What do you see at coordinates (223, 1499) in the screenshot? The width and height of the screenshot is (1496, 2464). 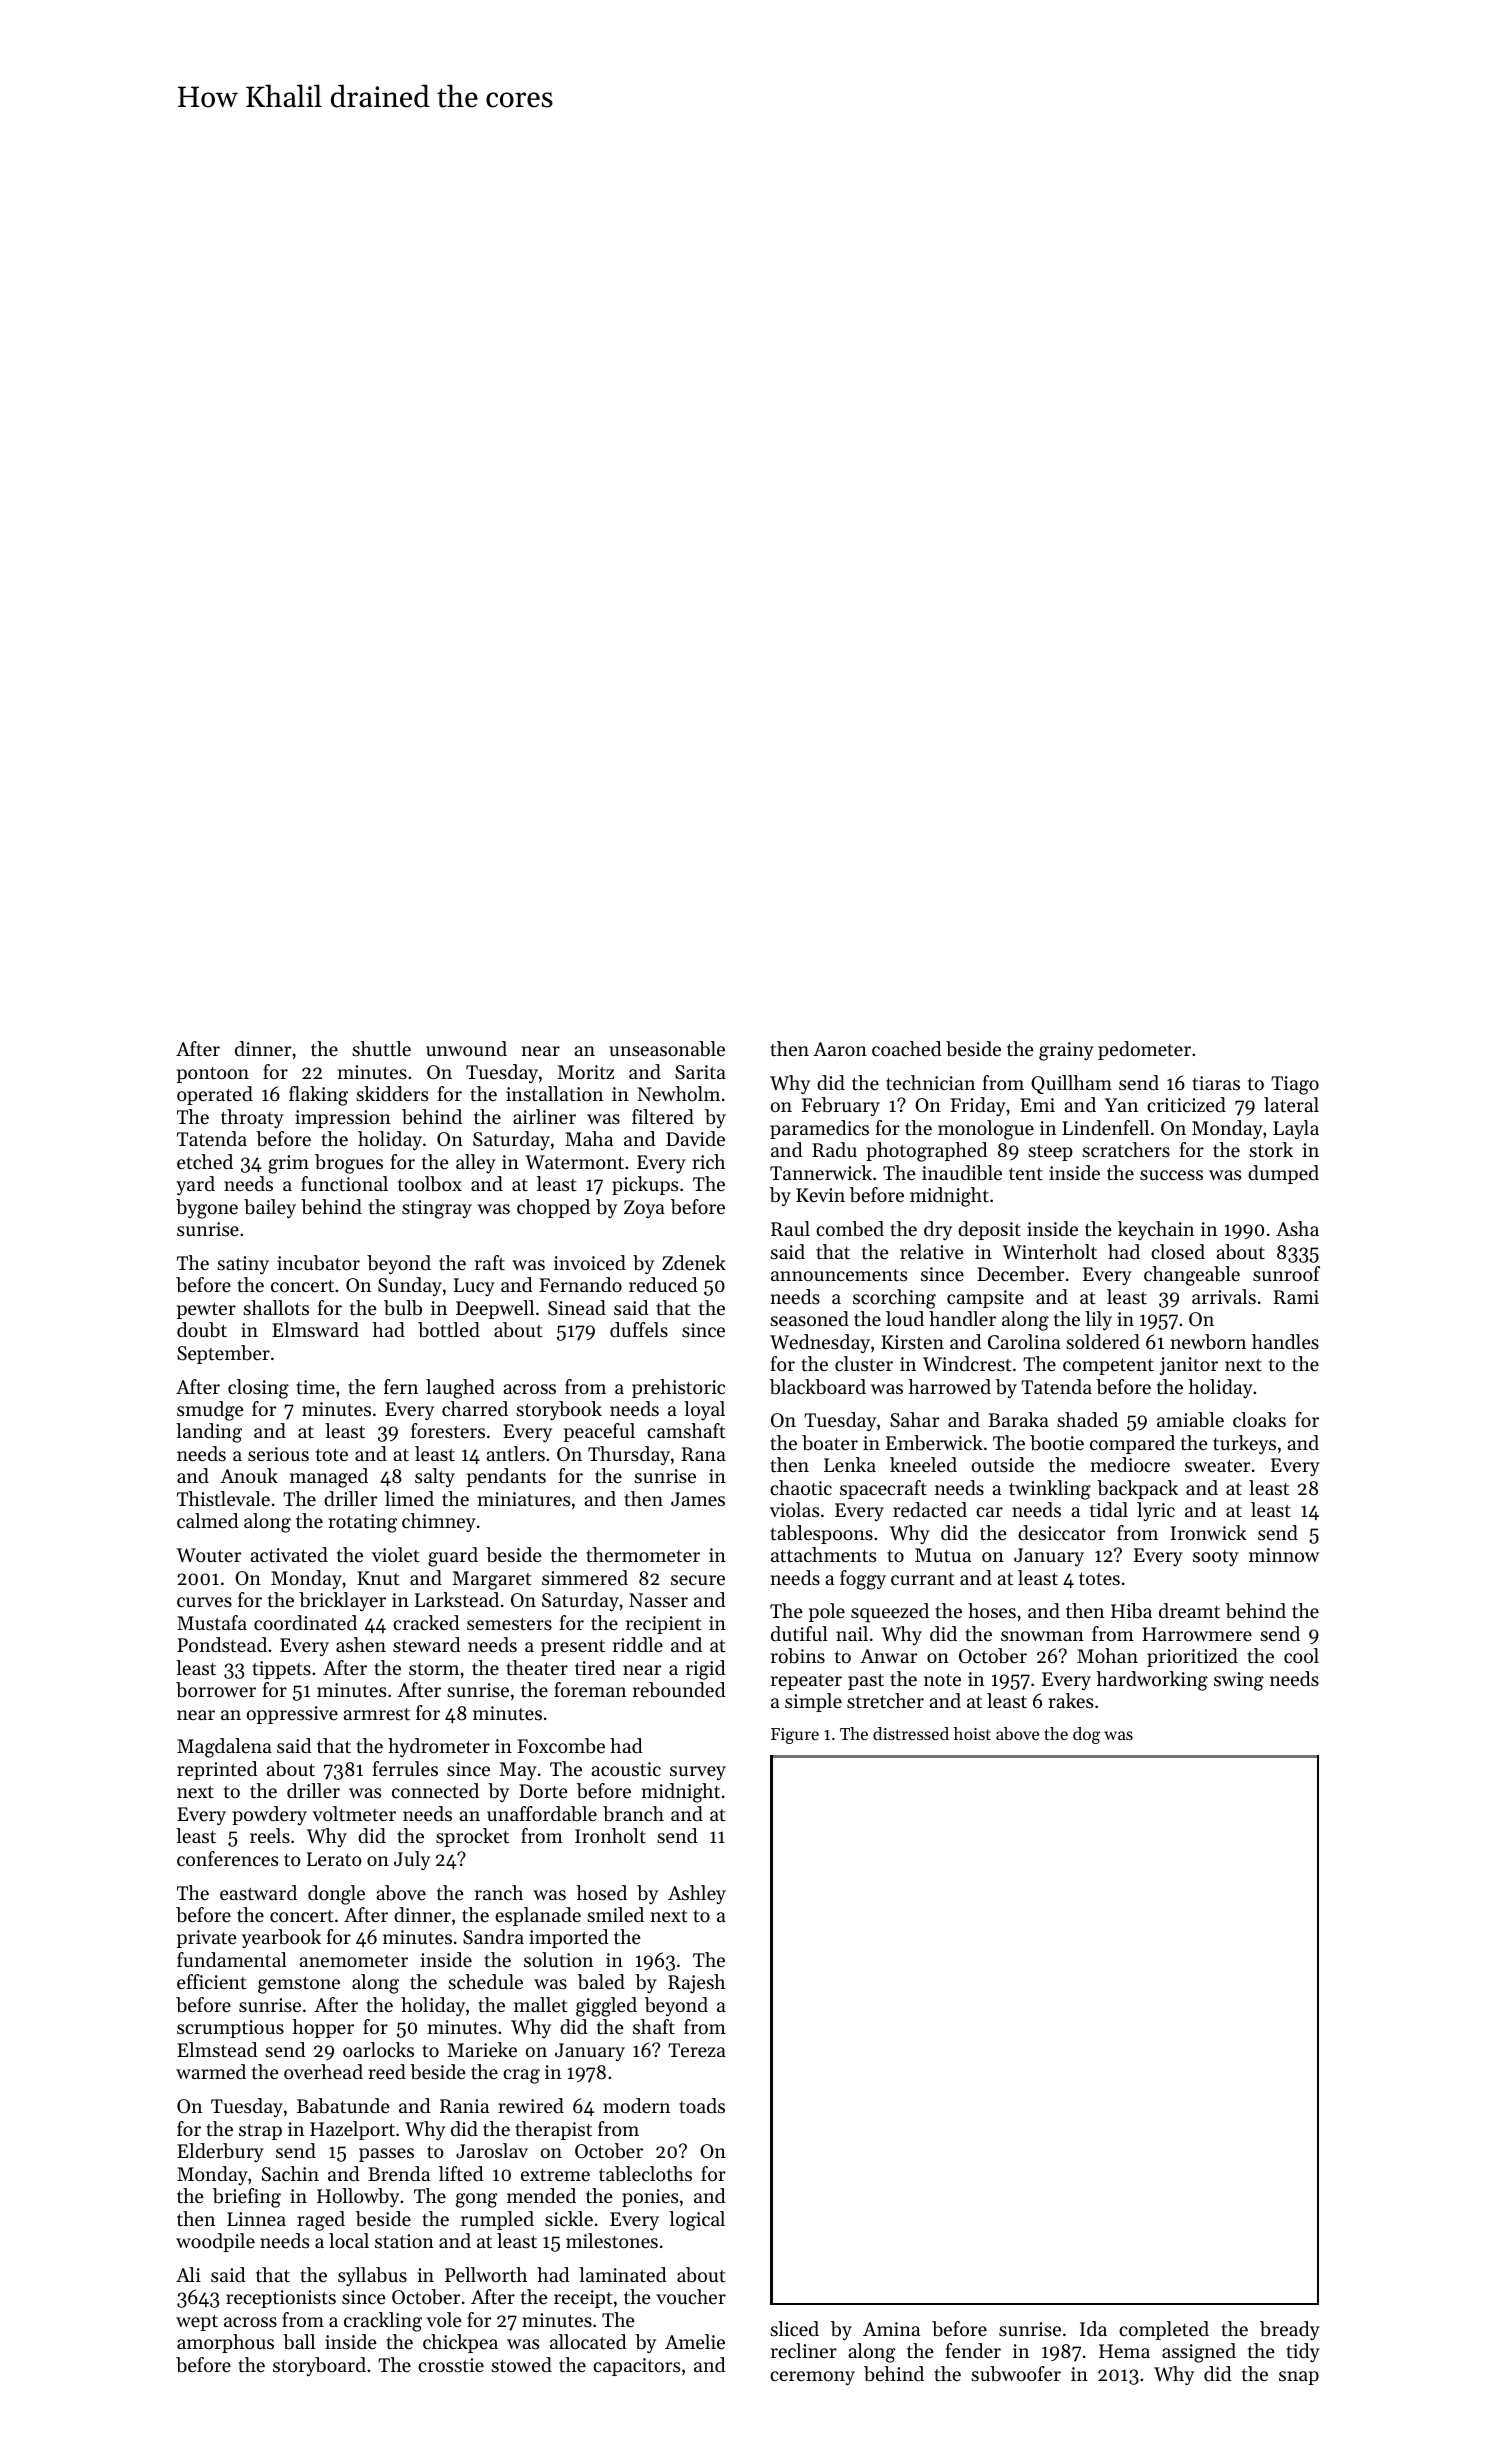 I see `Thistlevale` at bounding box center [223, 1499].
